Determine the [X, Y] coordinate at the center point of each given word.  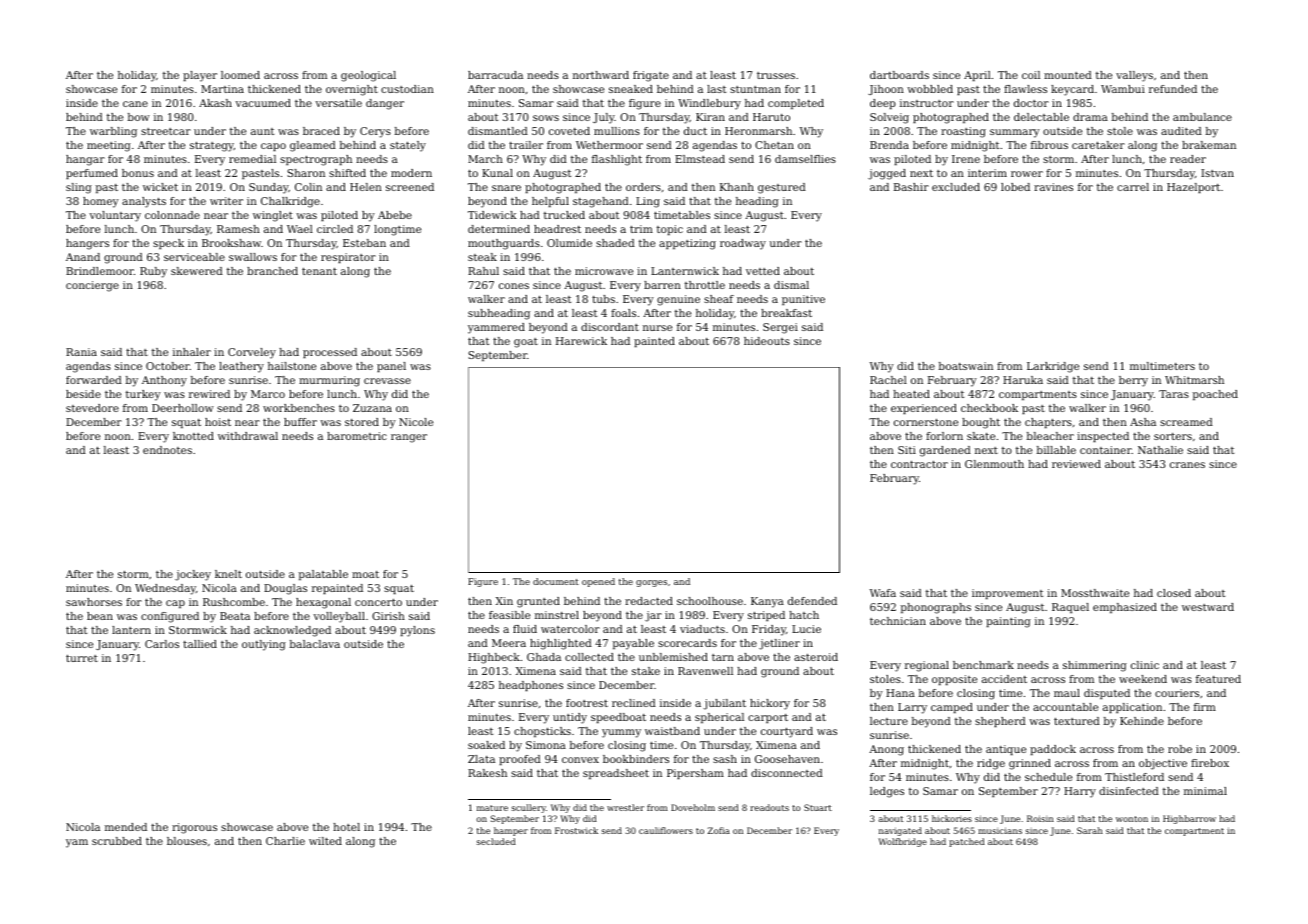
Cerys [375, 132]
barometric [357, 436]
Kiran [710, 117]
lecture [889, 721]
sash [725, 759]
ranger [409, 438]
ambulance [1202, 117]
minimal [1205, 791]
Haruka [1023, 380]
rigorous [194, 828]
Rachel [888, 380]
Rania [81, 352]
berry [1133, 381]
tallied [200, 644]
